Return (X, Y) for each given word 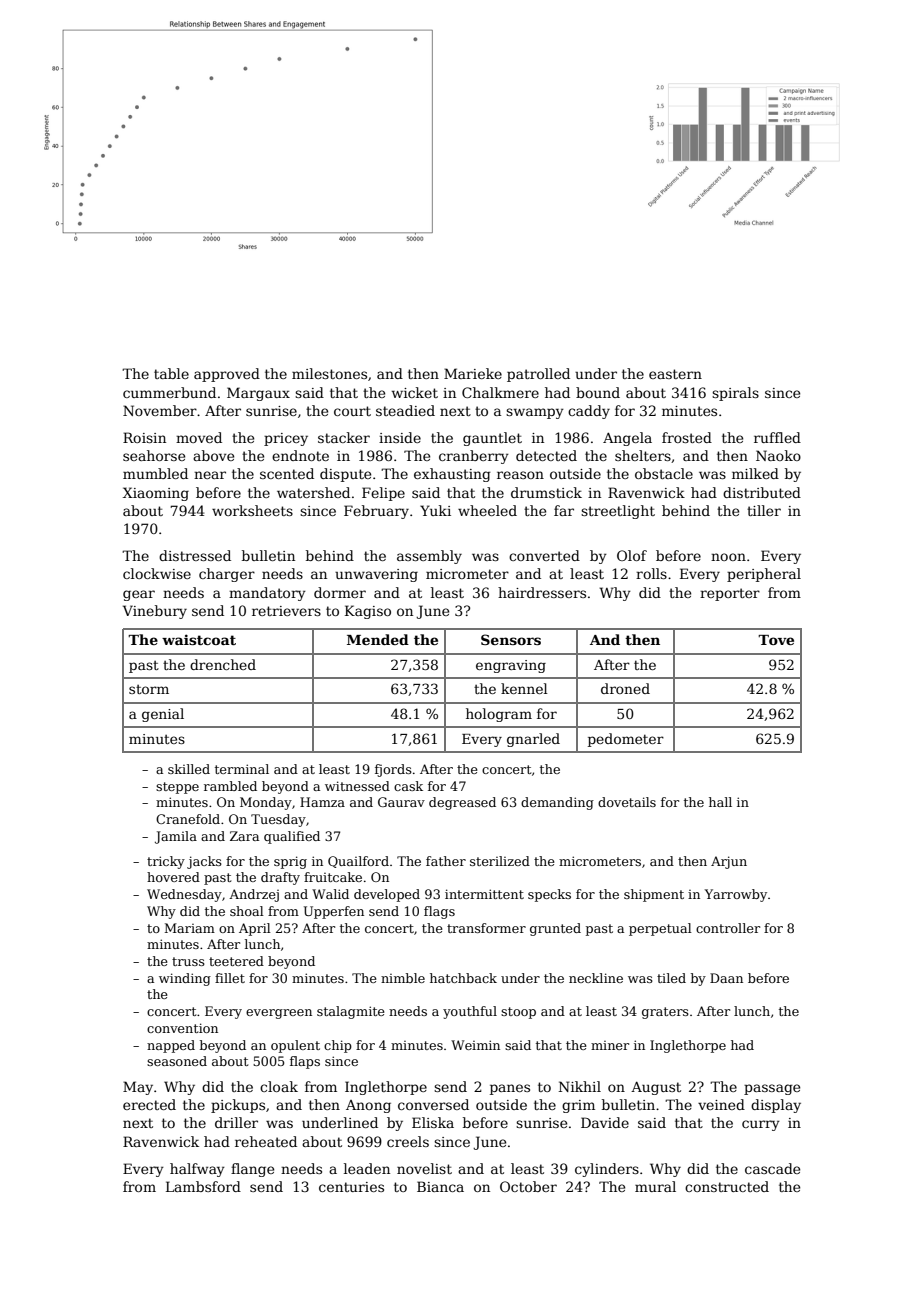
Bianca (440, 1186)
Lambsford (203, 1186)
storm (149, 689)
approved (227, 375)
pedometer (626, 740)
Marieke (473, 373)
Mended (378, 639)
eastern (675, 374)
